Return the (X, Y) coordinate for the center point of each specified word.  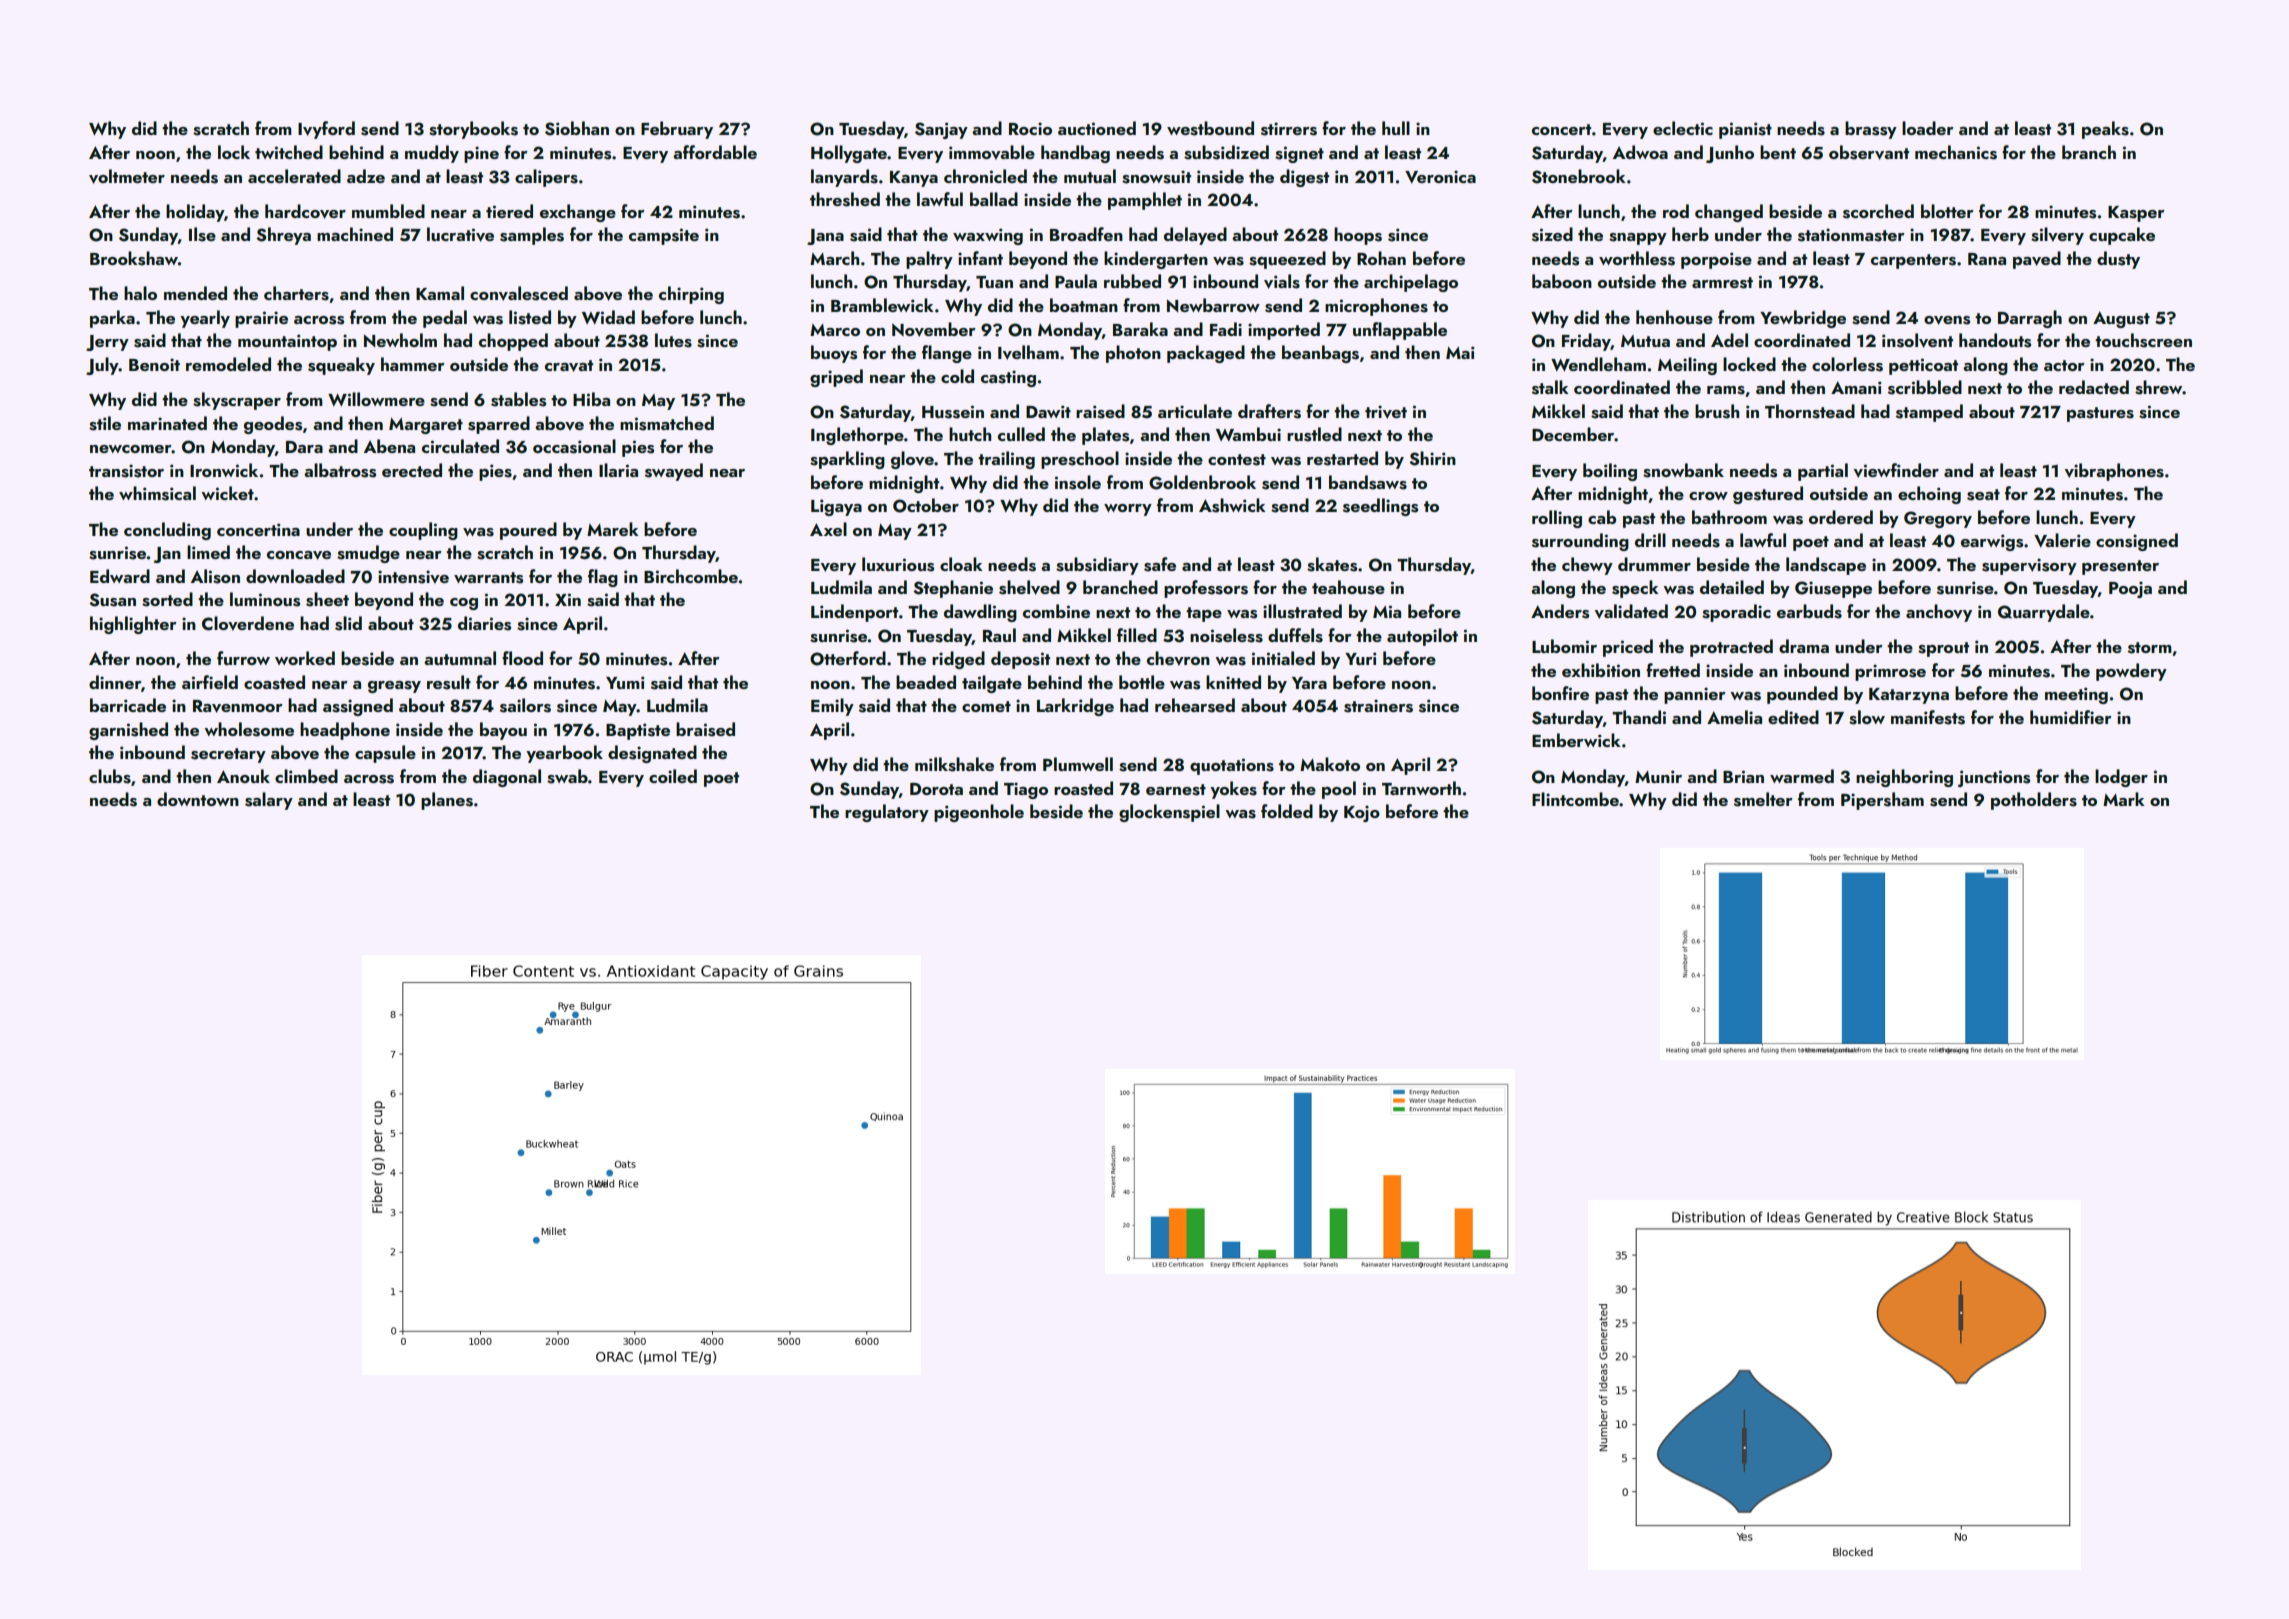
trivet (1386, 412)
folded (1287, 811)
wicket (227, 493)
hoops (1358, 236)
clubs (110, 776)
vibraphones (2114, 472)
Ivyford (326, 130)
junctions (1994, 778)
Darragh (2030, 319)
